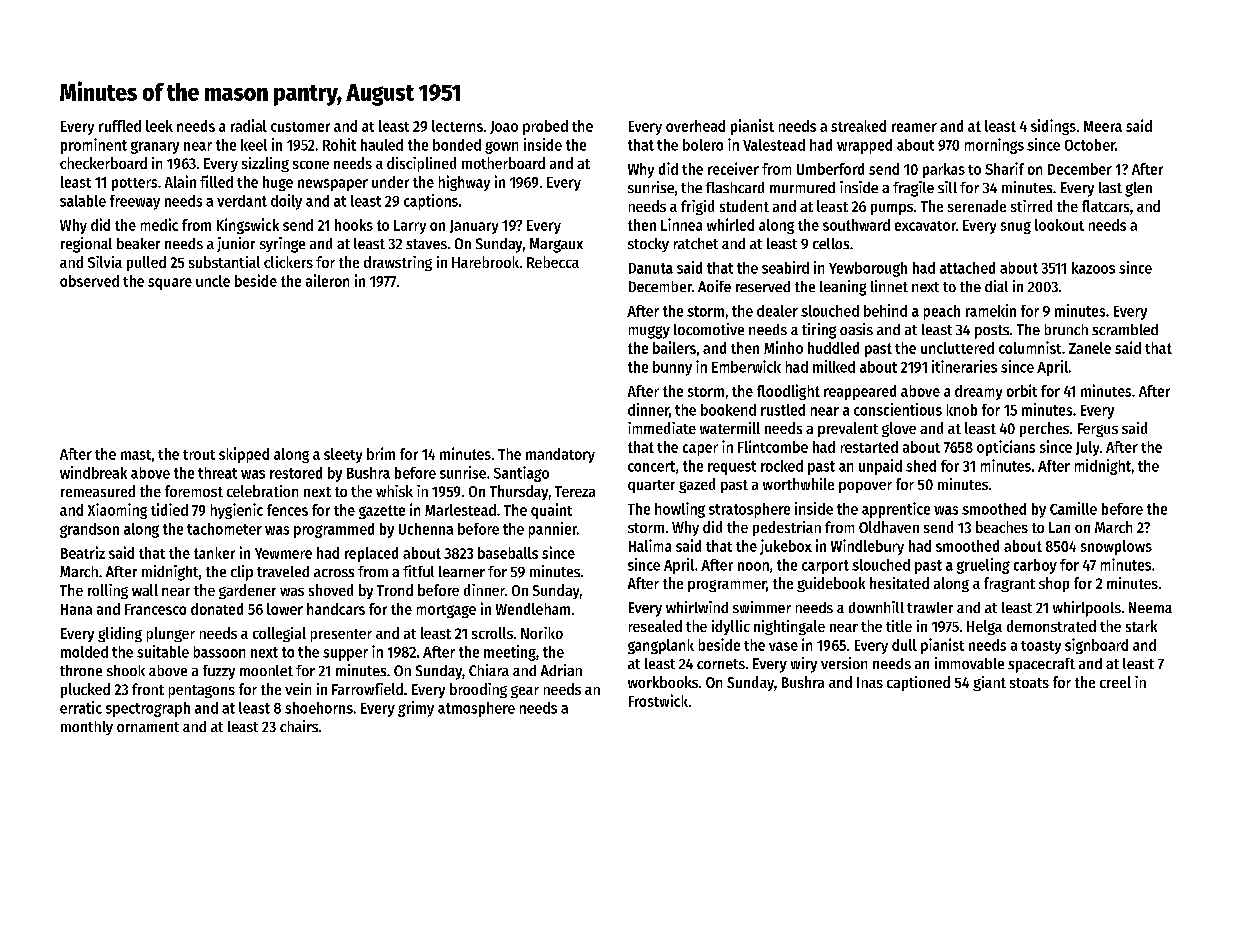  I want to click on square, so click(170, 284).
